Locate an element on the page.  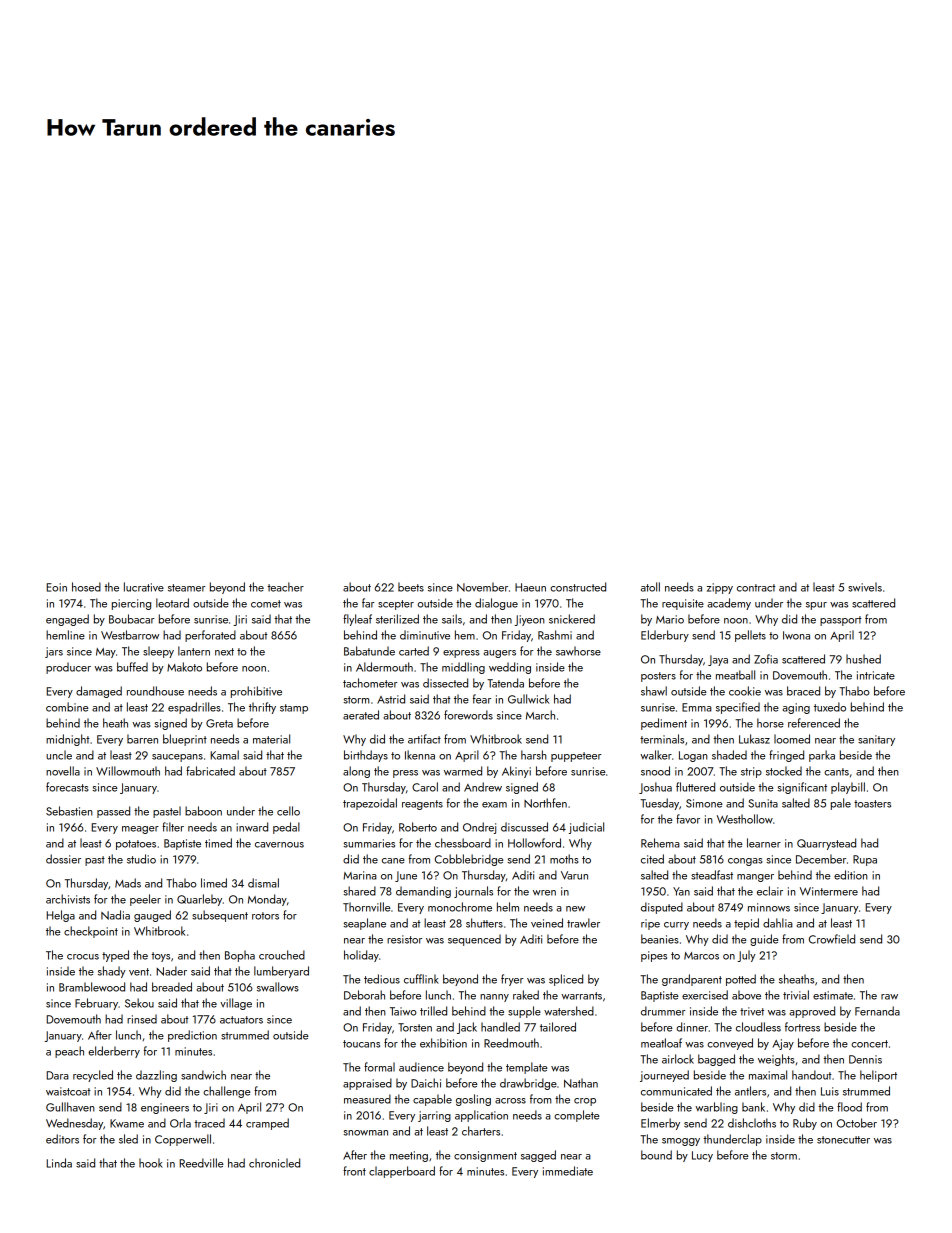
pale is located at coordinates (841, 804).
